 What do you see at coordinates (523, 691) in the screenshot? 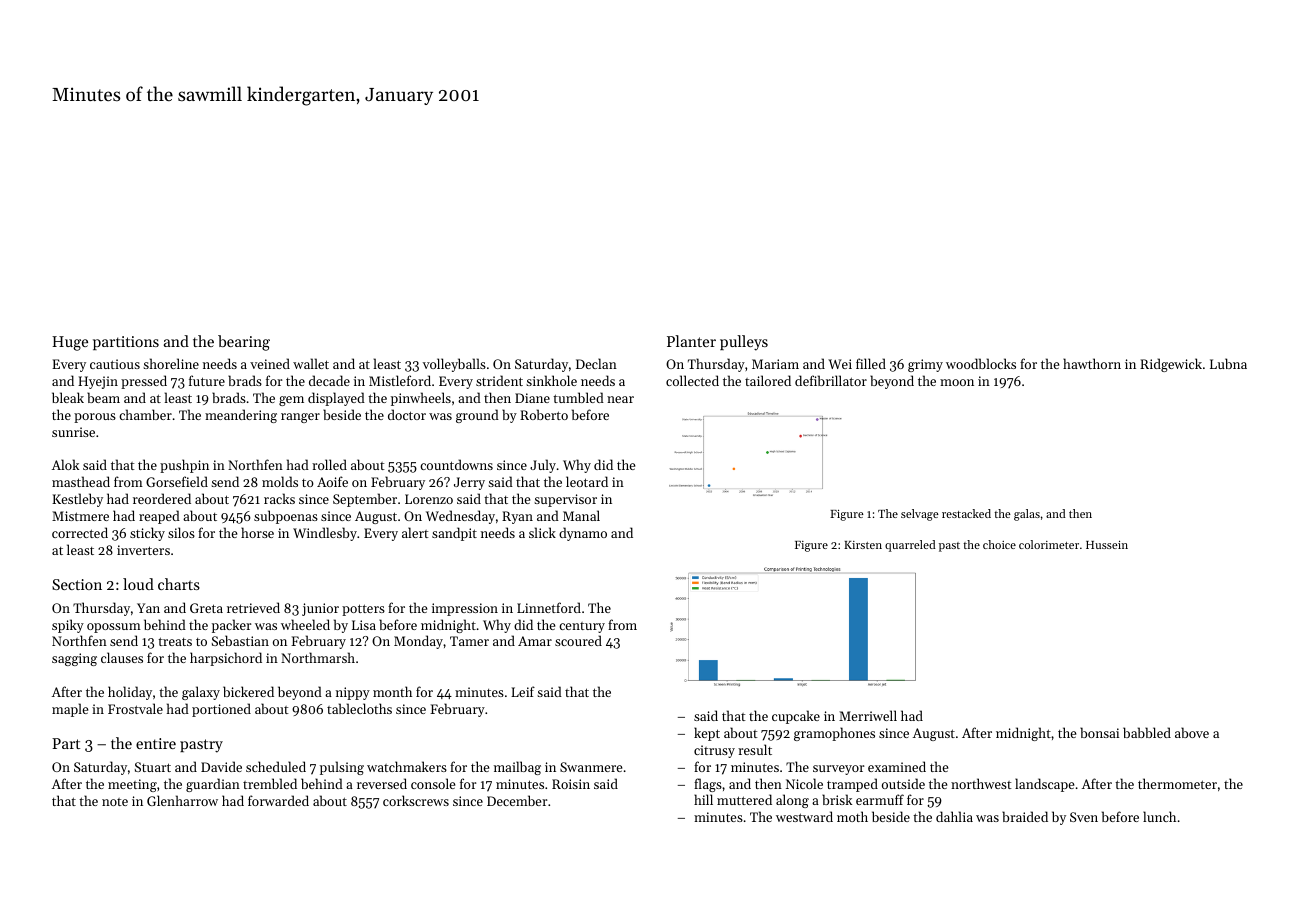
I see `Leif` at bounding box center [523, 691].
